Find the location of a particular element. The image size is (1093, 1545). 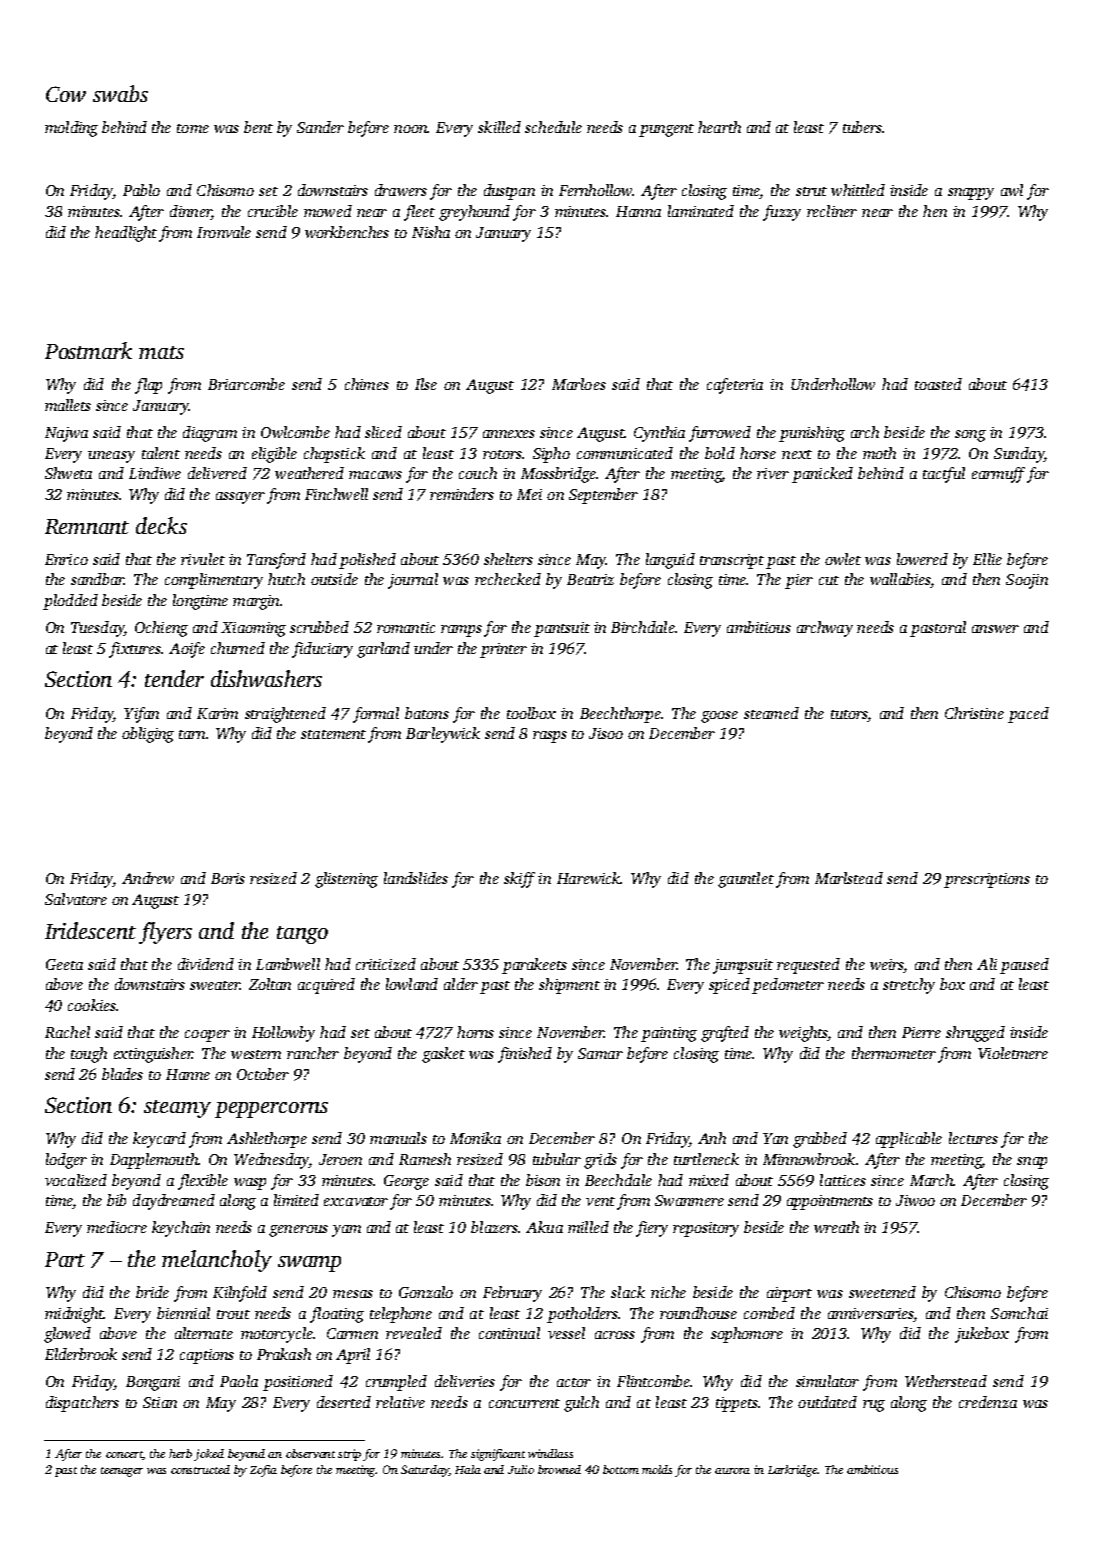

Sander is located at coordinates (320, 127).
